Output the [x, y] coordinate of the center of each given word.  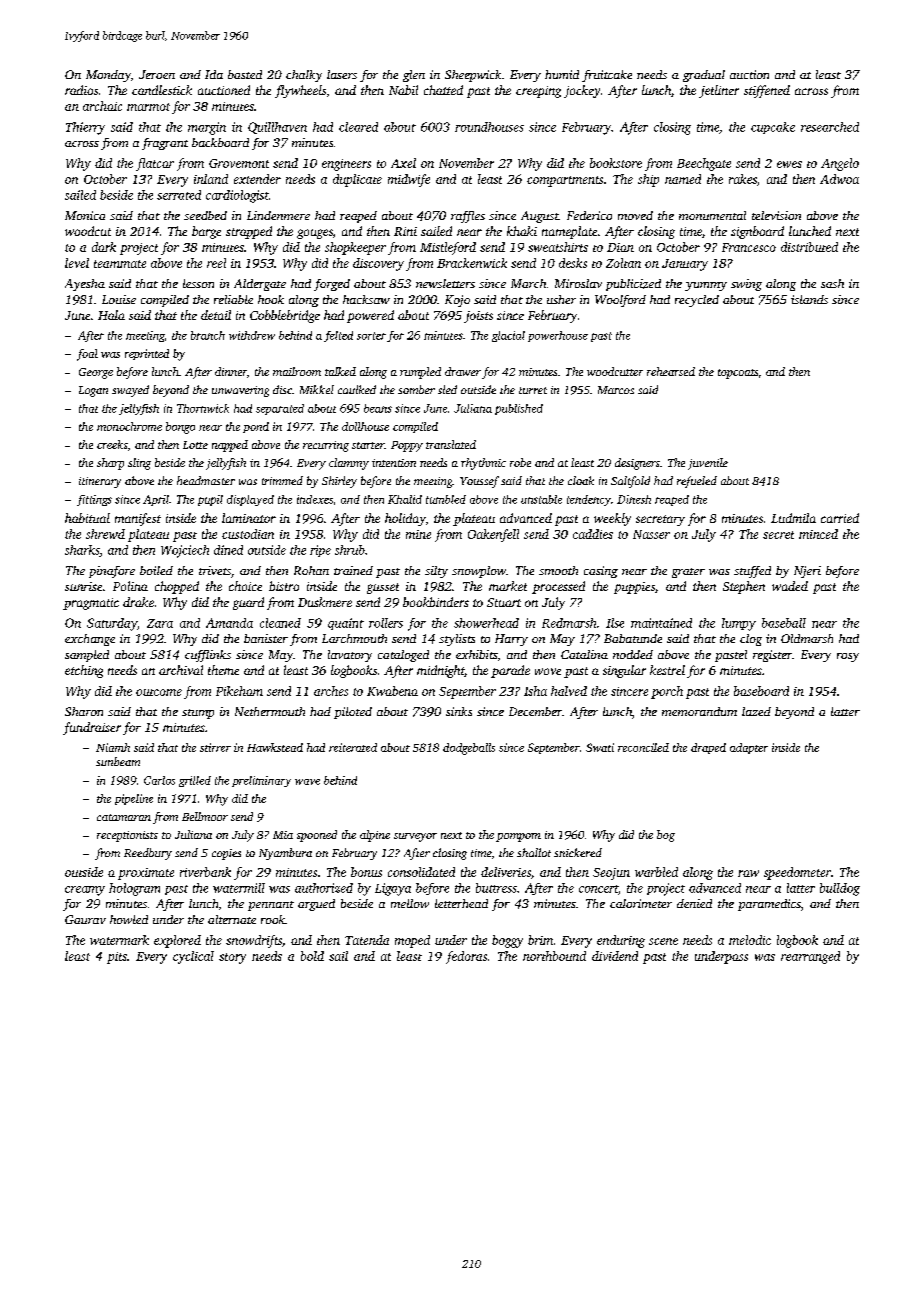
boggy [507, 941]
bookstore [616, 163]
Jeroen [157, 74]
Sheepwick [473, 76]
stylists [457, 640]
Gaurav [85, 919]
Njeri [807, 572]
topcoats [738, 374]
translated [451, 444]
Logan [93, 391]
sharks [82, 550]
